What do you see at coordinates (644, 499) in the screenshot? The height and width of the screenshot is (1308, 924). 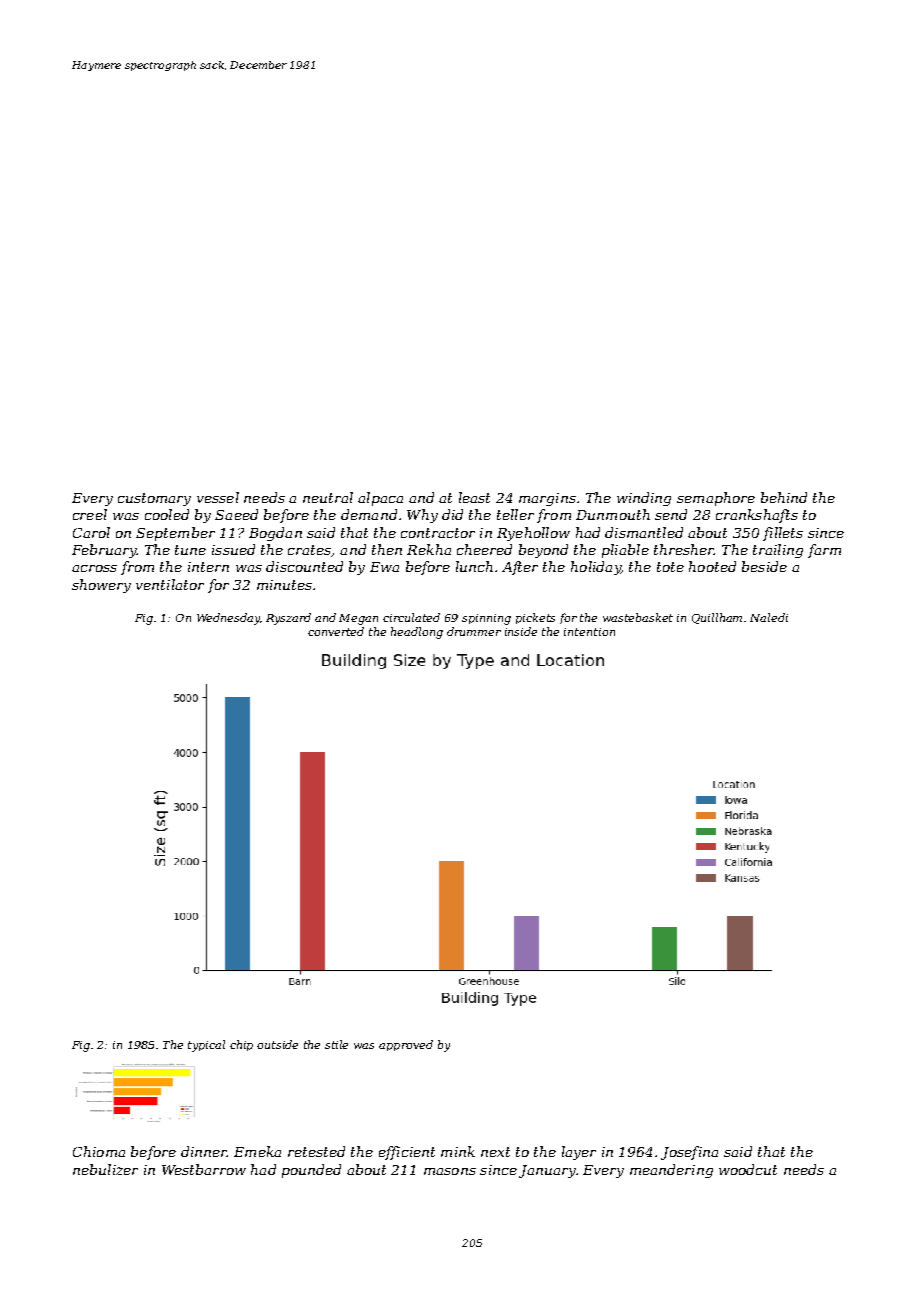 I see `winding` at bounding box center [644, 499].
